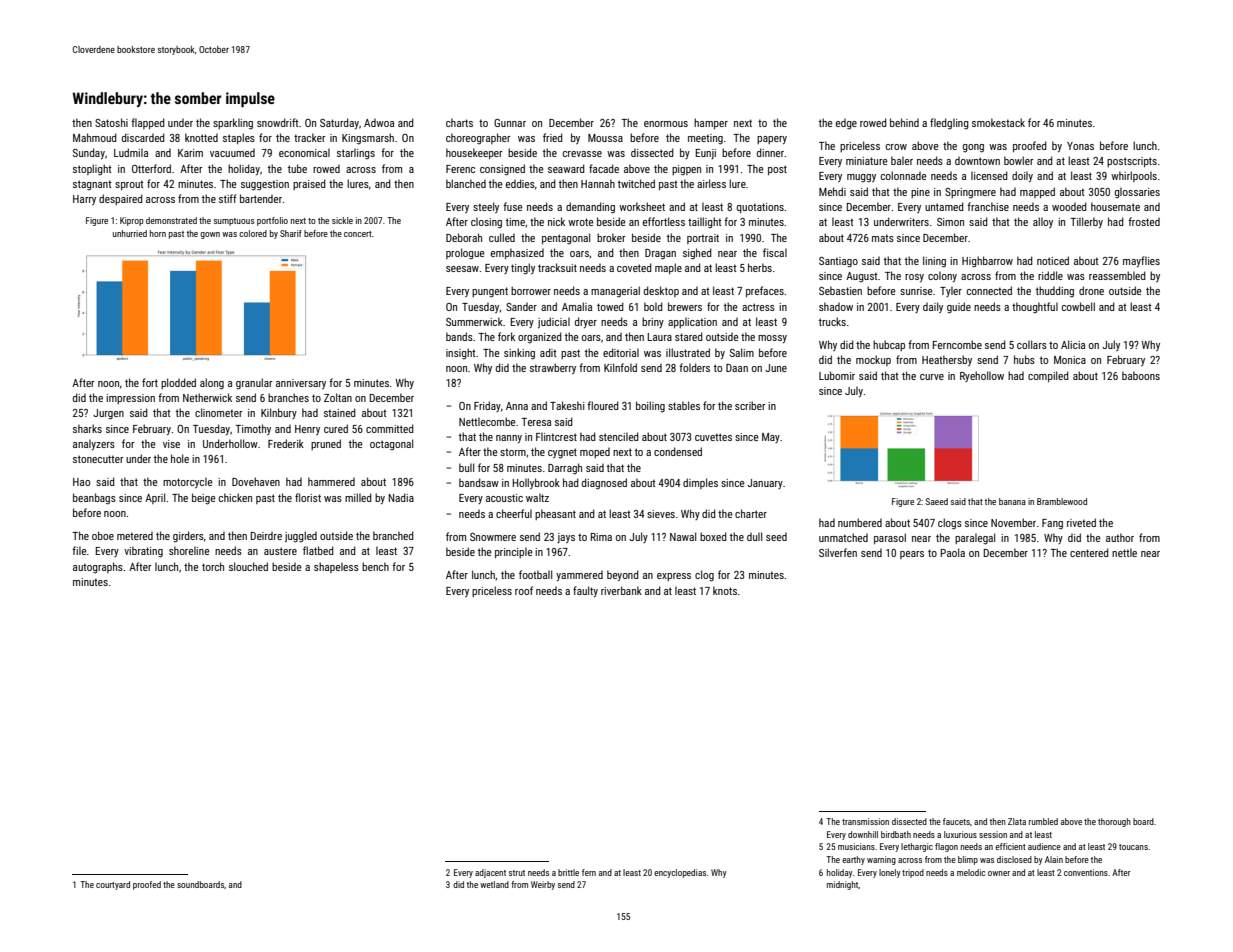 Image resolution: width=1233 pixels, height=952 pixels. I want to click on drone, so click(1091, 290).
